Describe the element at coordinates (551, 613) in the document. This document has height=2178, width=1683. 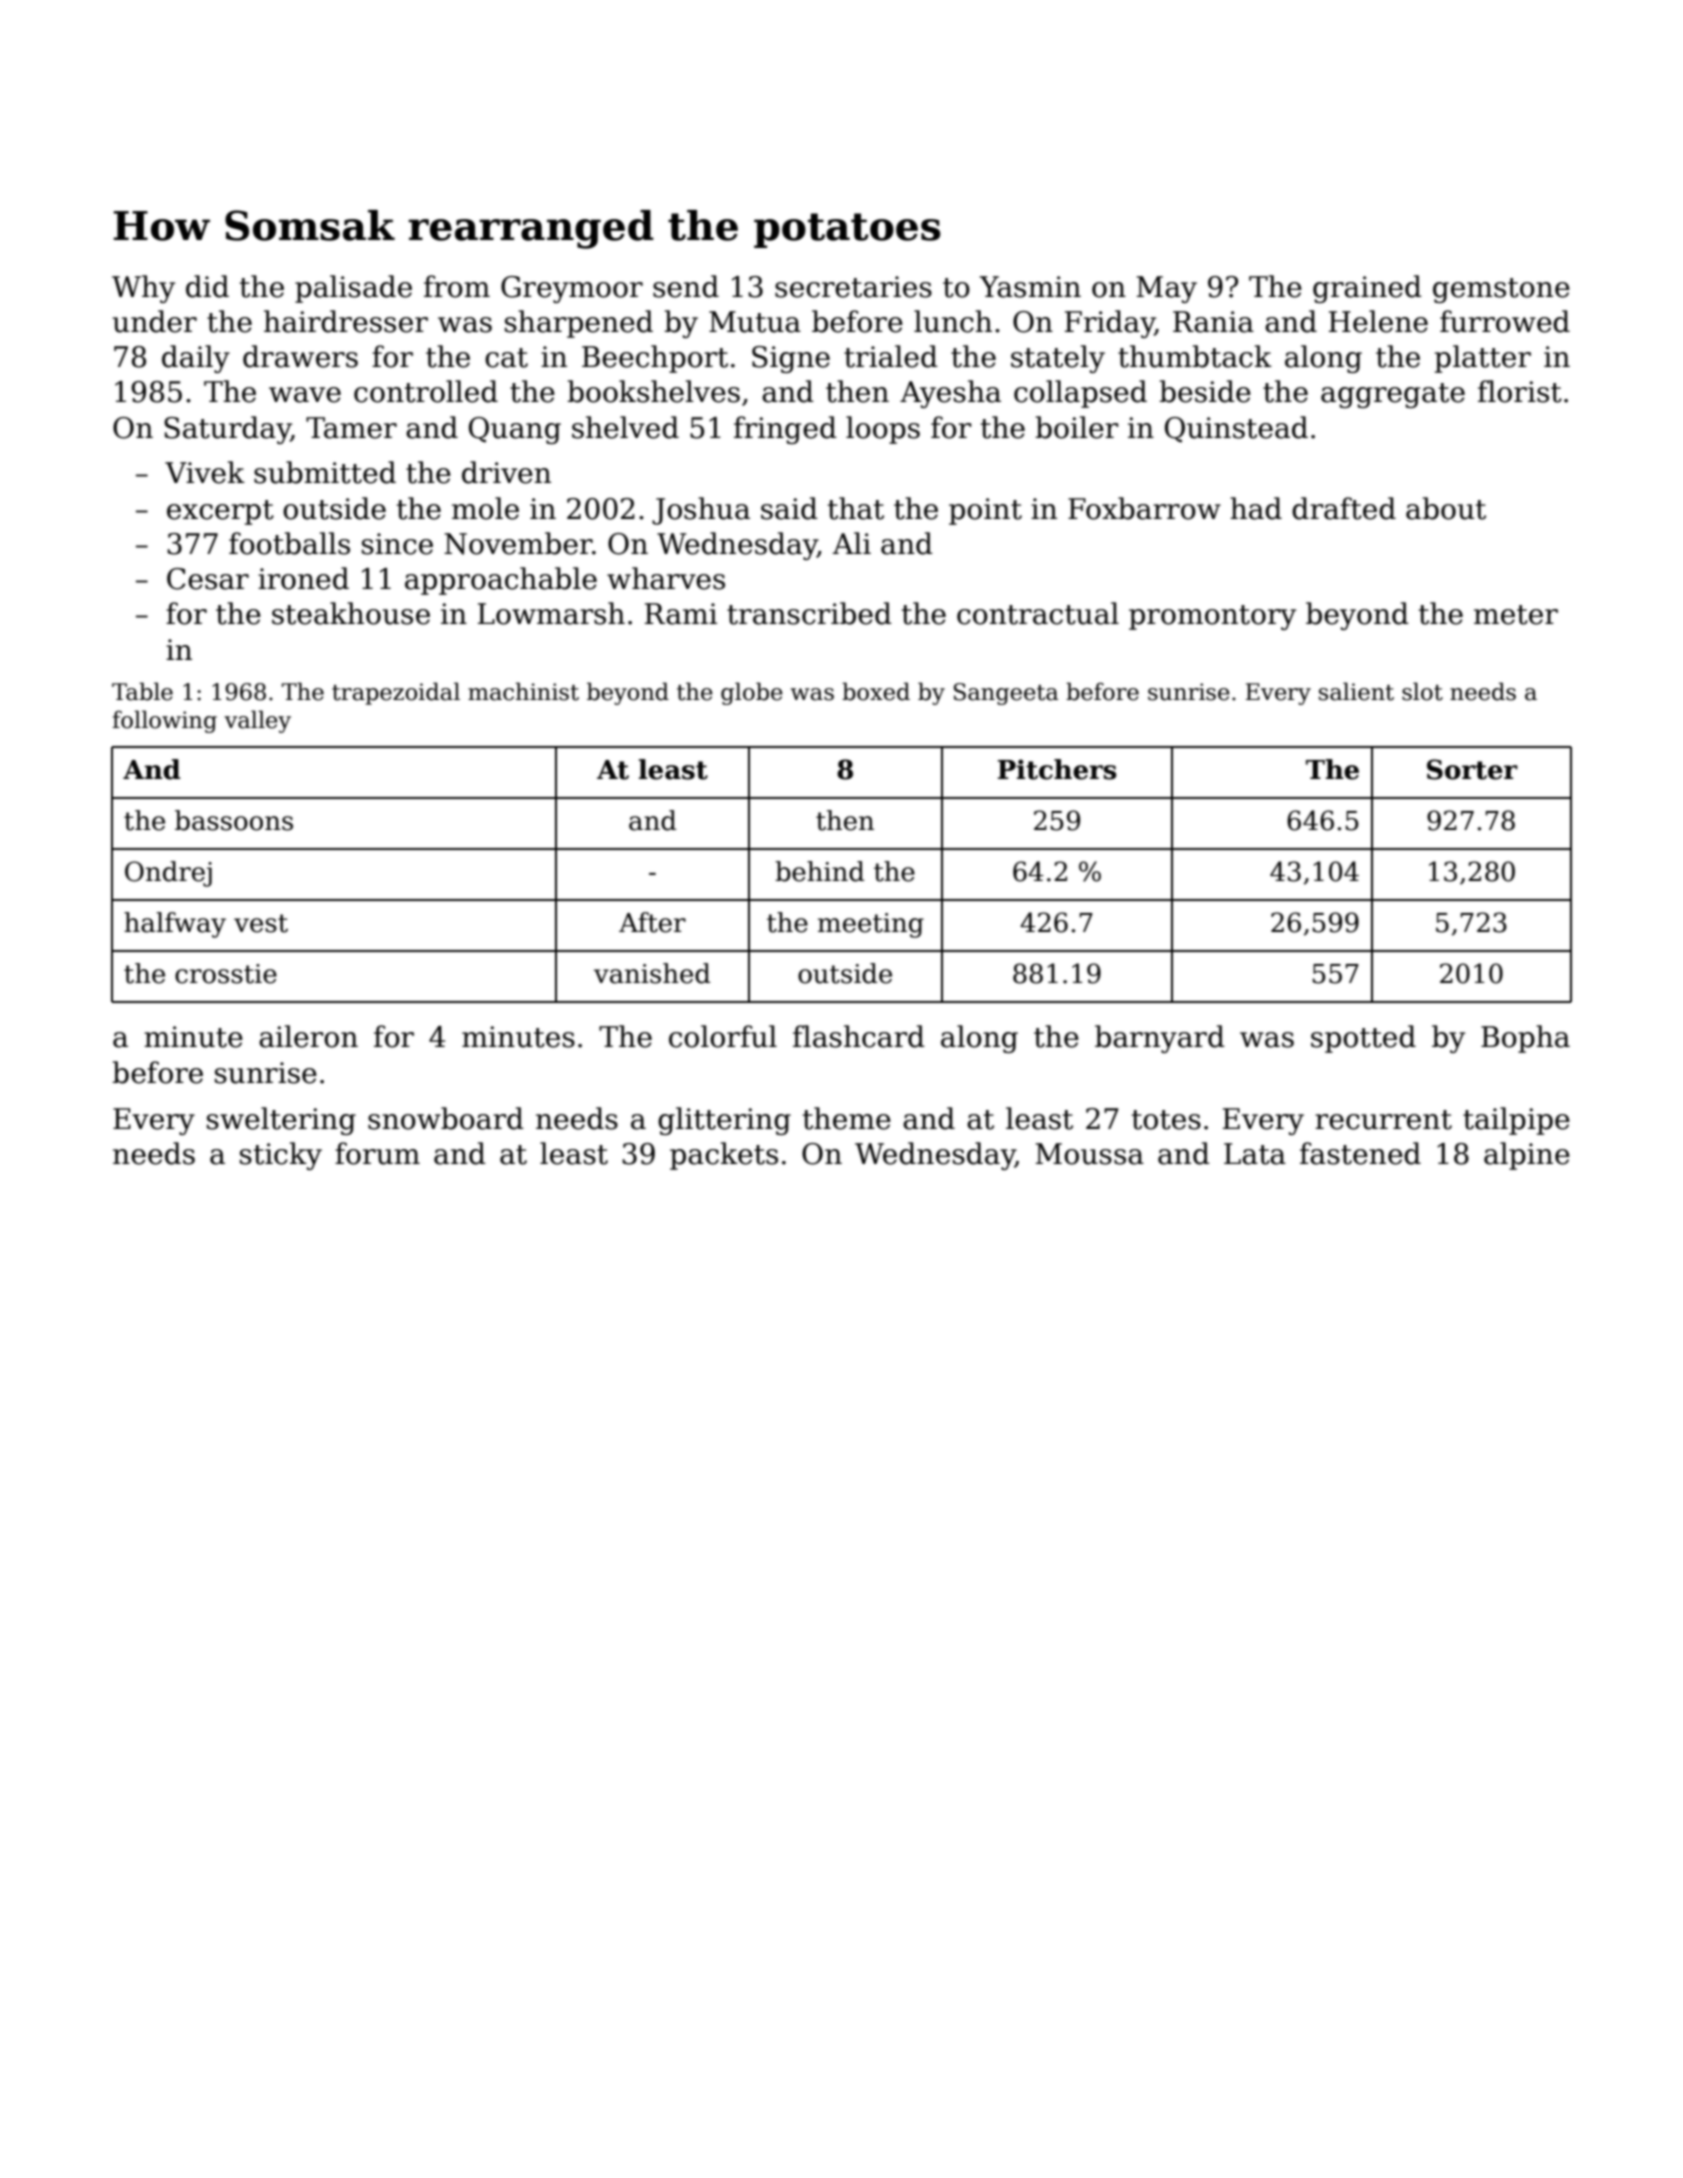
I see `Lowmarsh` at that location.
